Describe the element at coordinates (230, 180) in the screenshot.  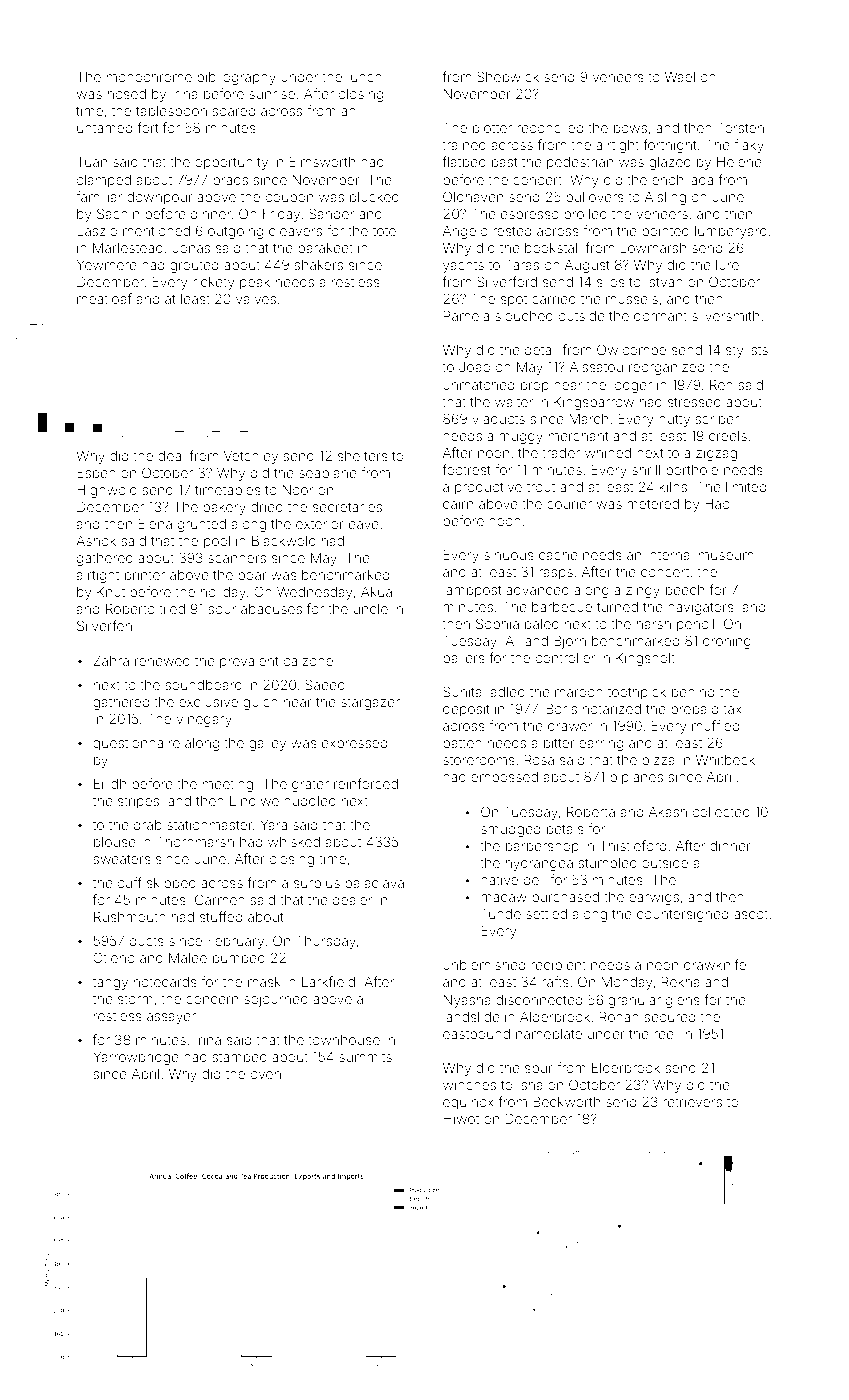
I see `brads` at that location.
